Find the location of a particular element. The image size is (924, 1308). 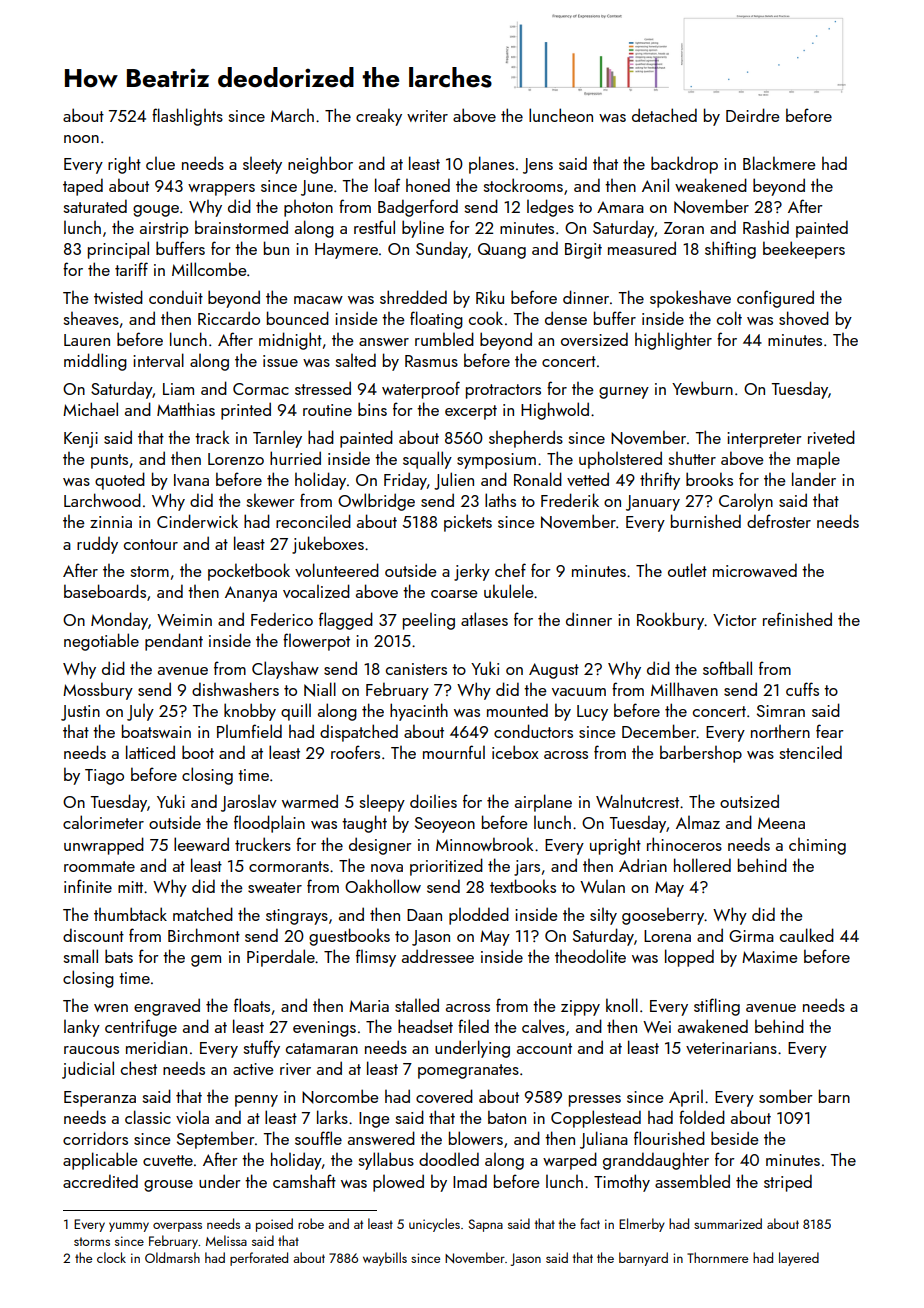

flashlights is located at coordinates (187, 117).
